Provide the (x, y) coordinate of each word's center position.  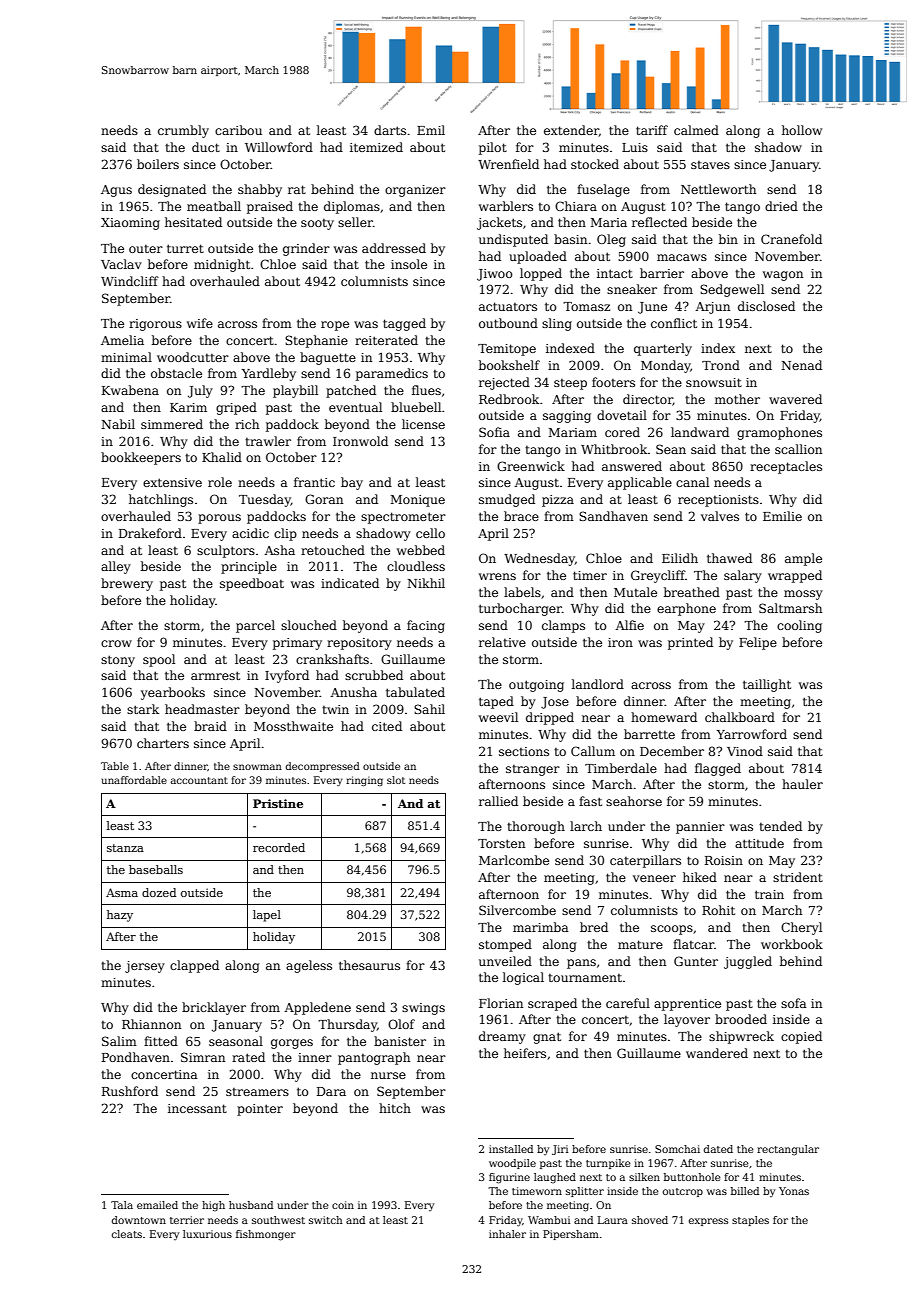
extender (571, 131)
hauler (802, 784)
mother (737, 399)
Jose (555, 703)
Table (115, 766)
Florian (501, 1003)
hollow (802, 130)
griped (236, 408)
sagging (567, 417)
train (769, 894)
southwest (278, 1220)
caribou (238, 130)
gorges (292, 1044)
